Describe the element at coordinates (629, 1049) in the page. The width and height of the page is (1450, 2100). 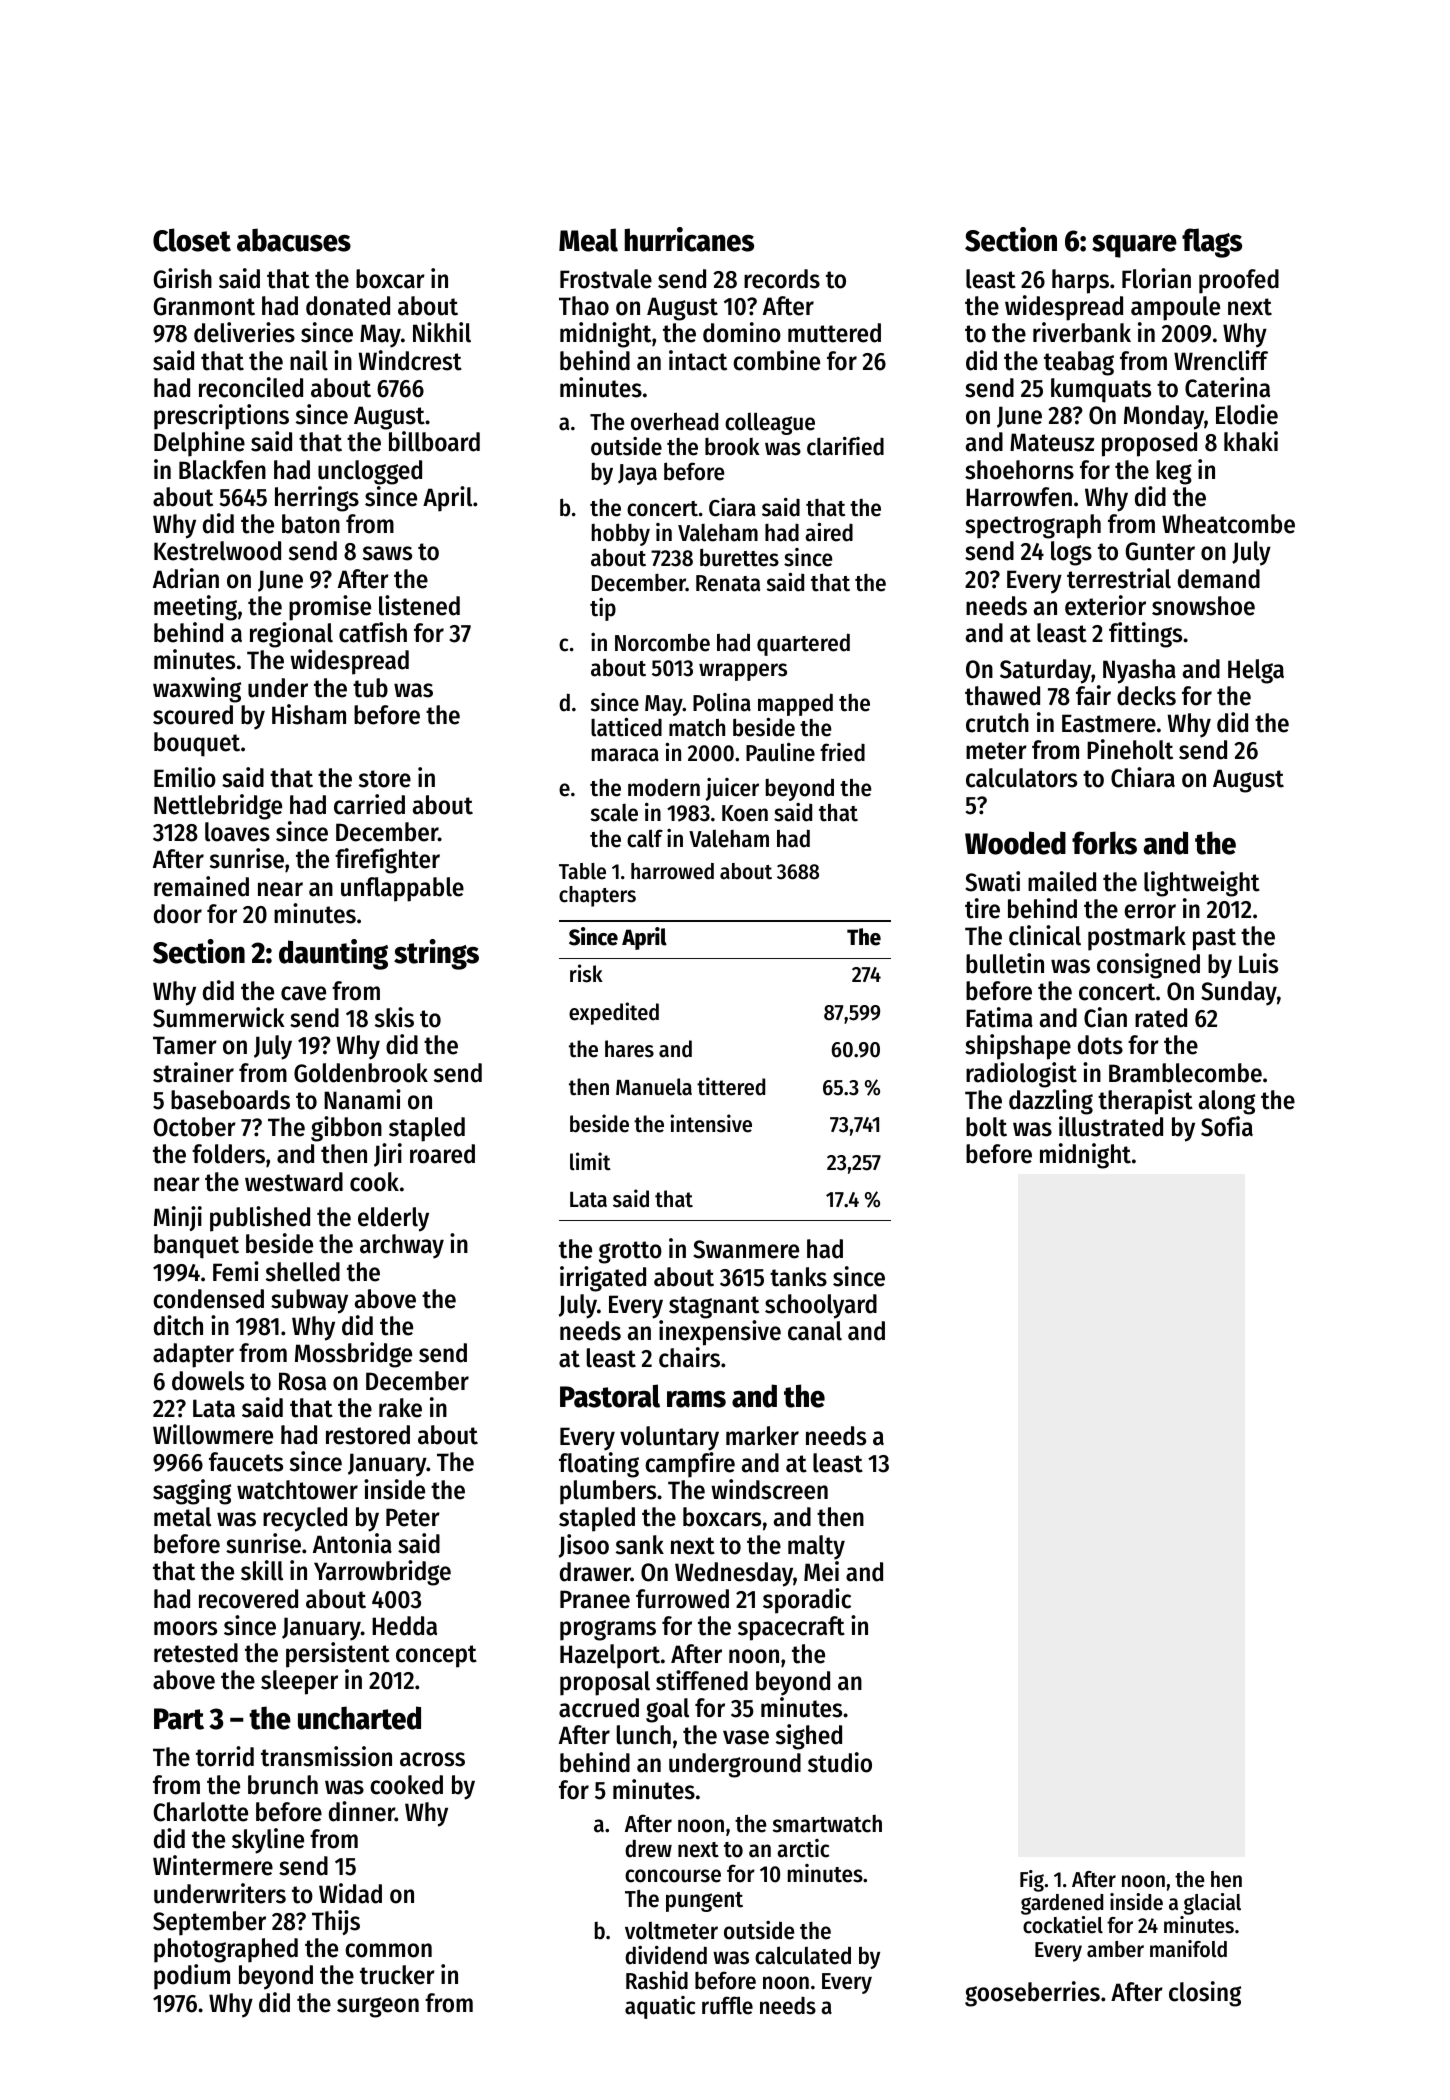
I see `hares` at that location.
